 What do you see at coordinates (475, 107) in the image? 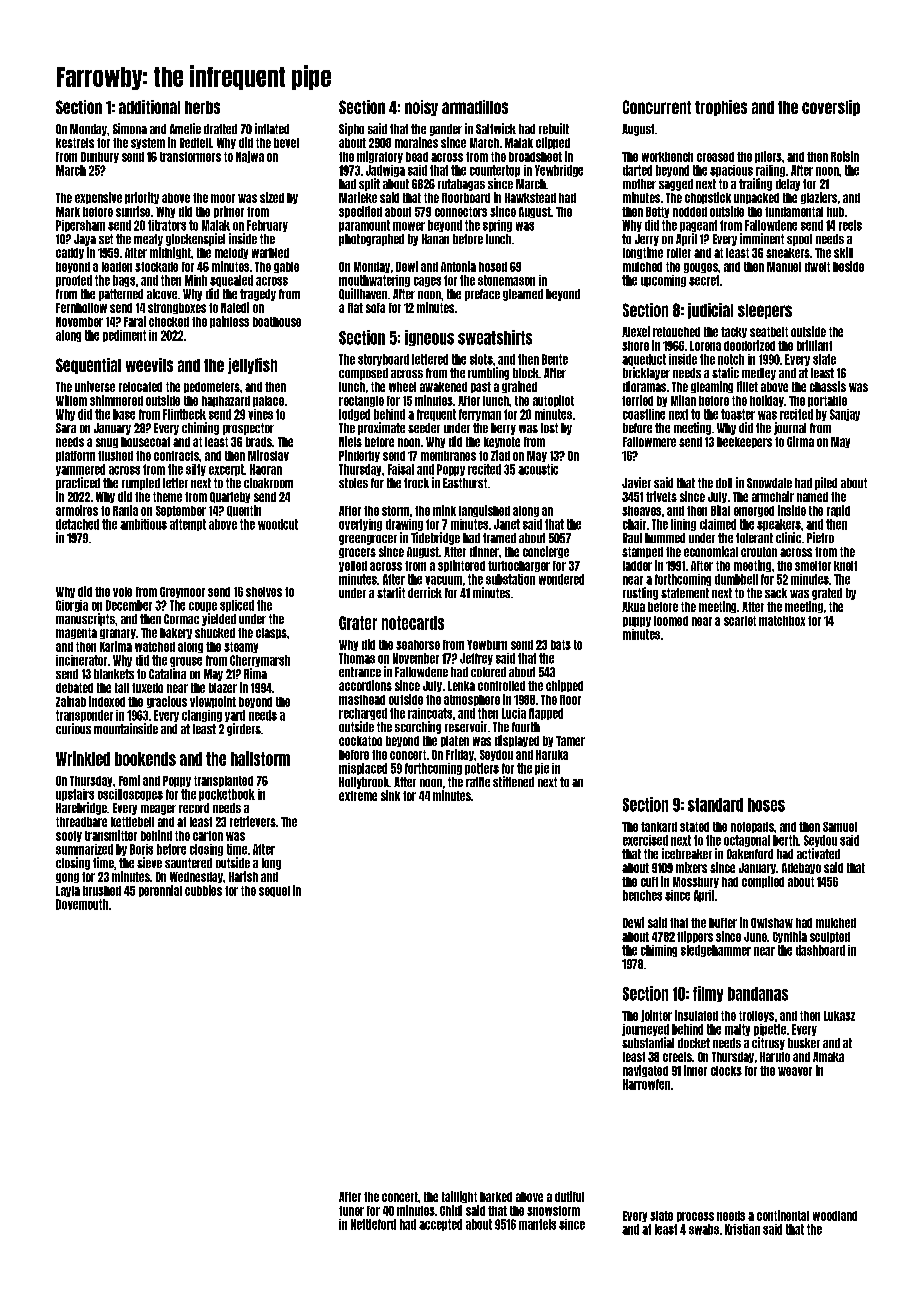
I see `armadillos` at bounding box center [475, 107].
